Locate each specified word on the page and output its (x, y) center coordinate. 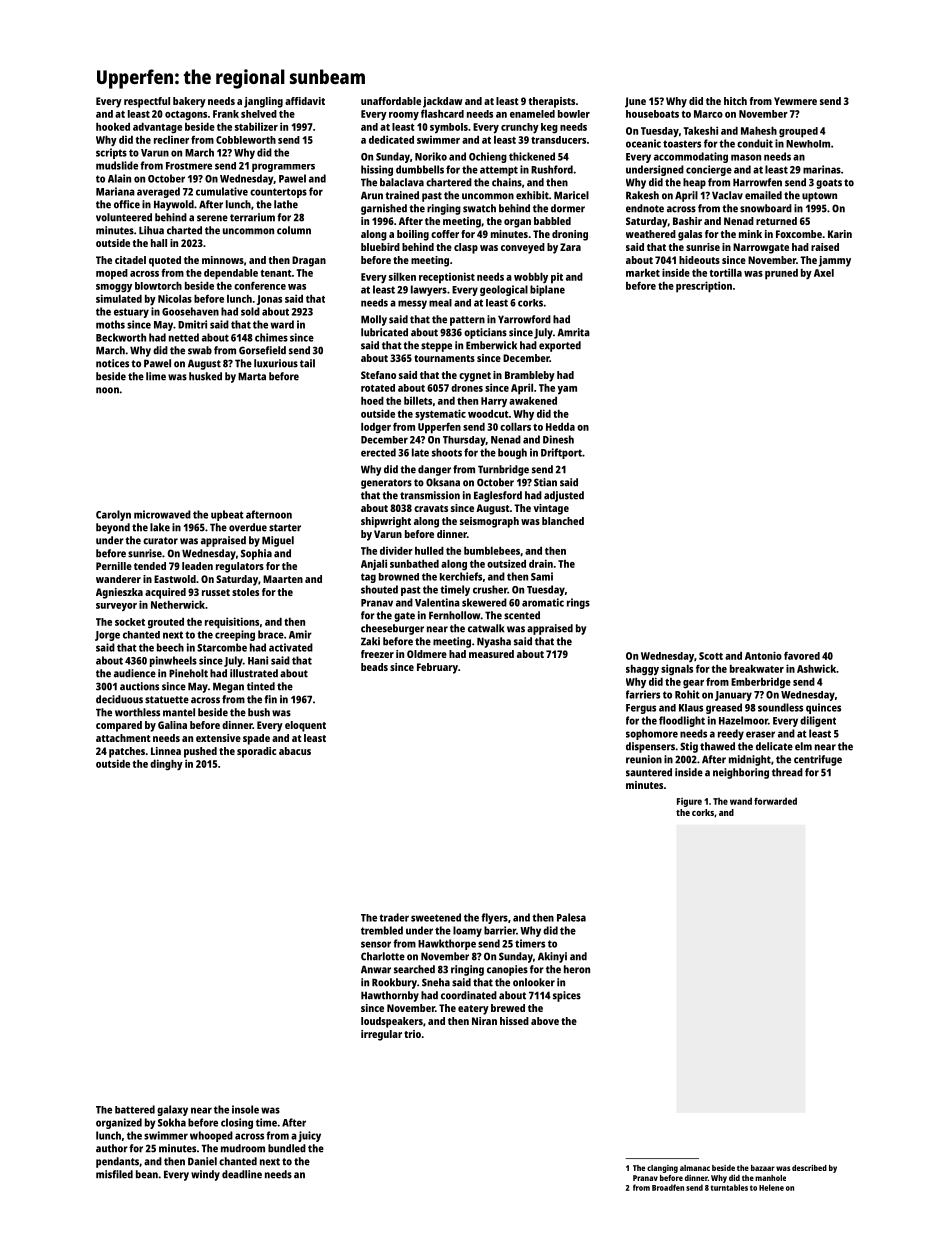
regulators (240, 567)
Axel (824, 273)
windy (205, 1175)
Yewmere (795, 101)
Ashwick (816, 668)
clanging (662, 1169)
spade (256, 739)
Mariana (115, 191)
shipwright (386, 522)
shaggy (642, 670)
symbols (449, 128)
